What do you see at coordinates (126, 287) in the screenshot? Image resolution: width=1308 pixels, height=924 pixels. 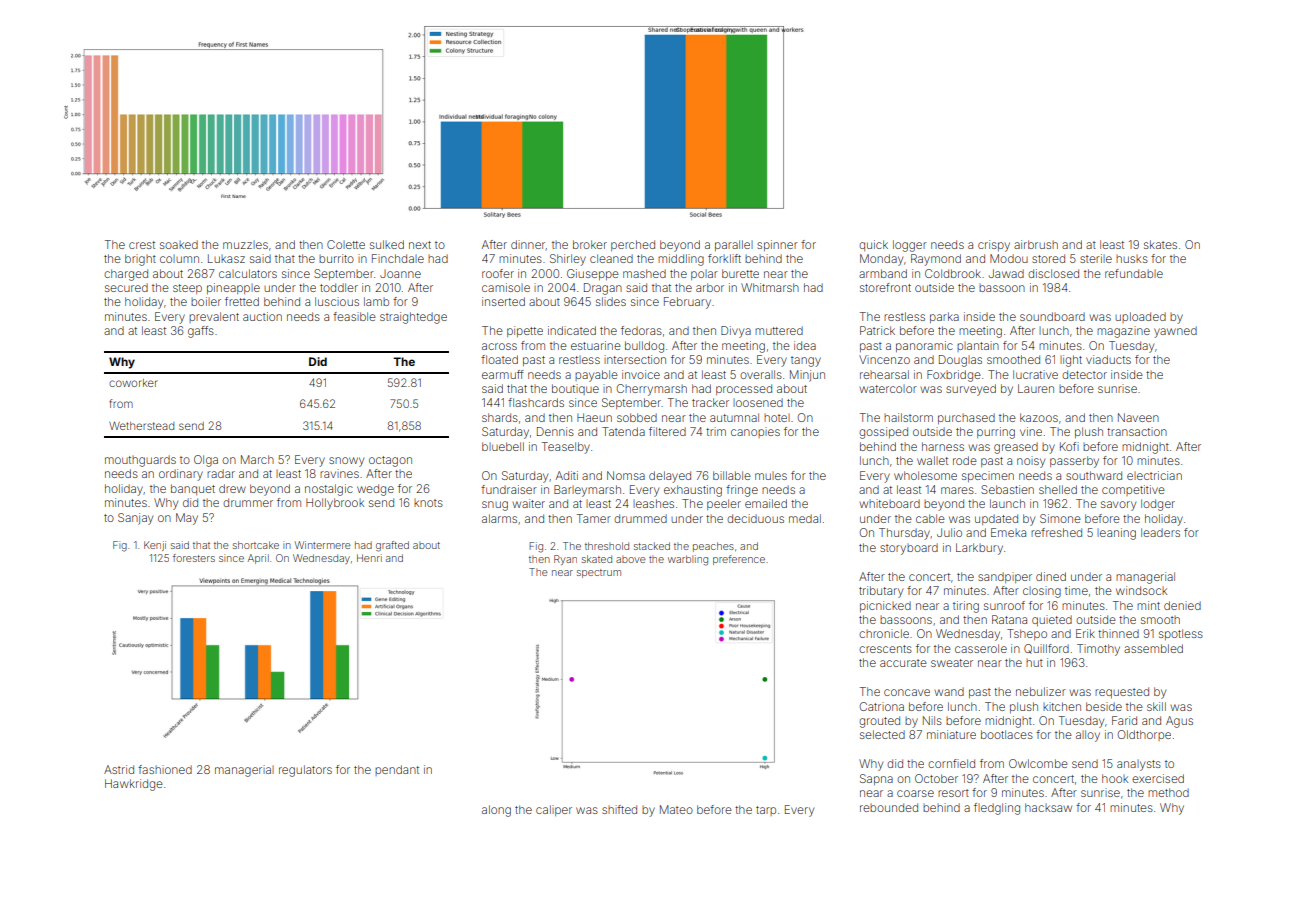 I see `secured` at bounding box center [126, 287].
